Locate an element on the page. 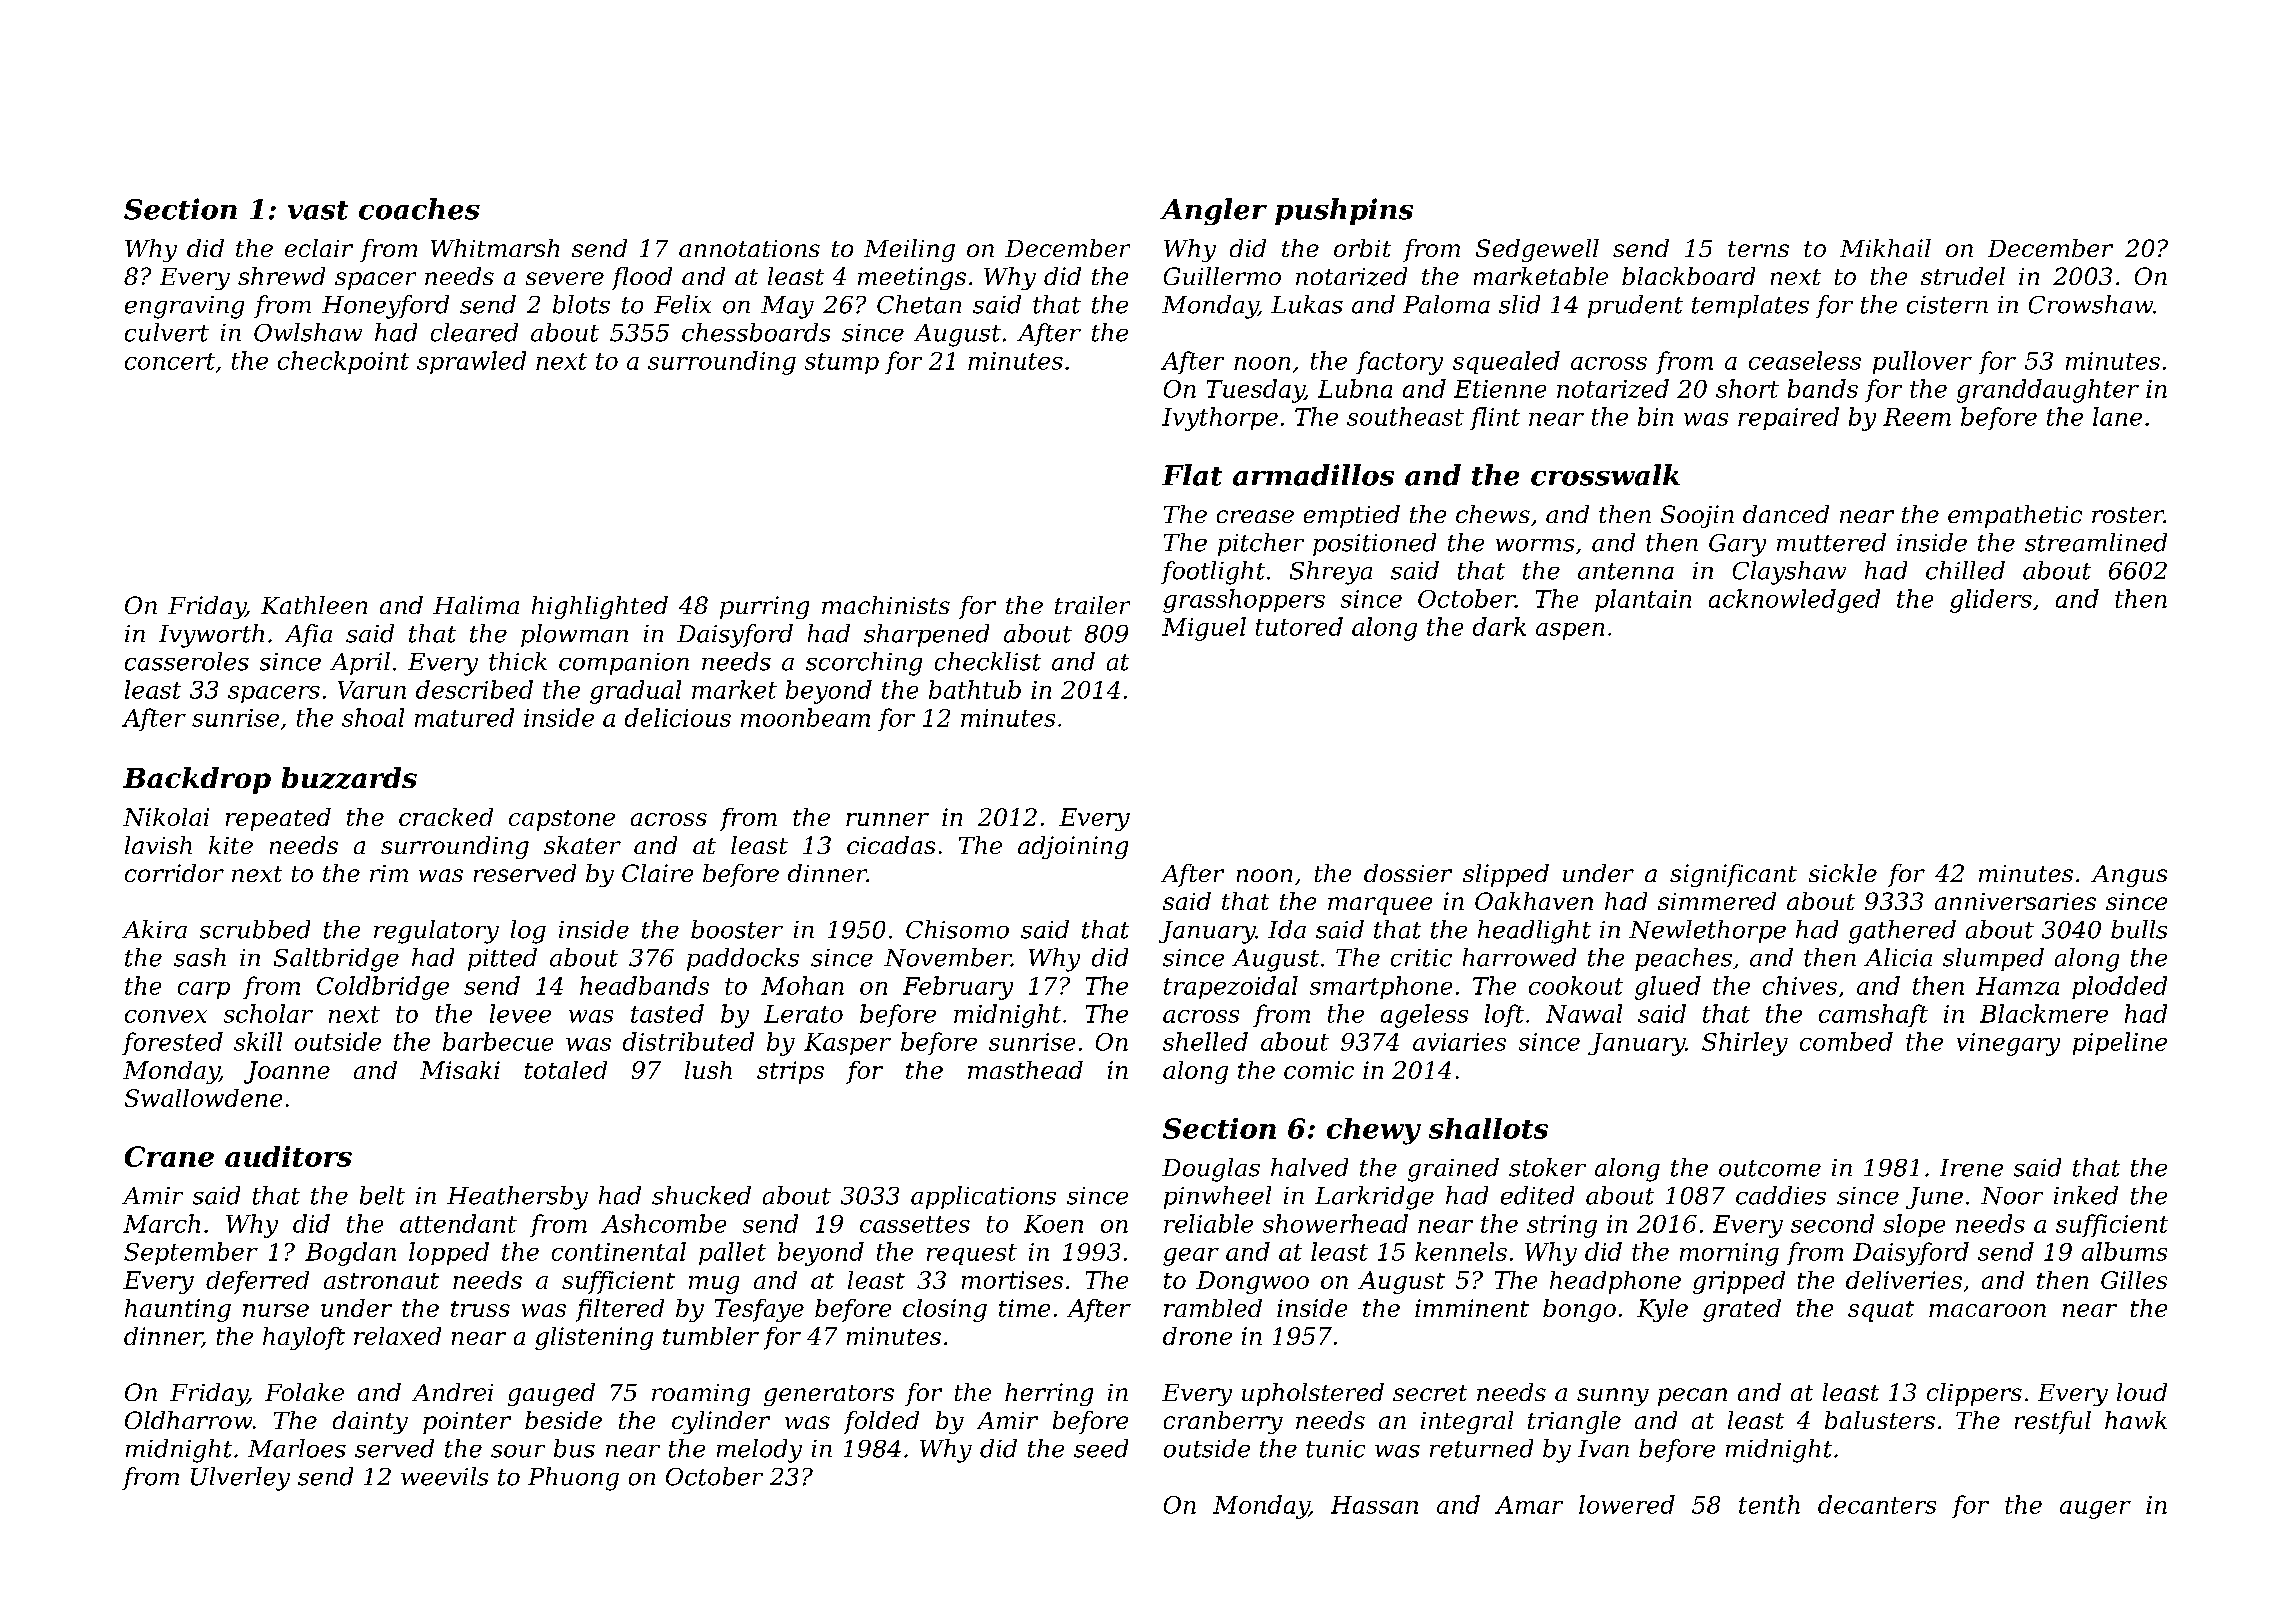  eclair is located at coordinates (319, 248).
